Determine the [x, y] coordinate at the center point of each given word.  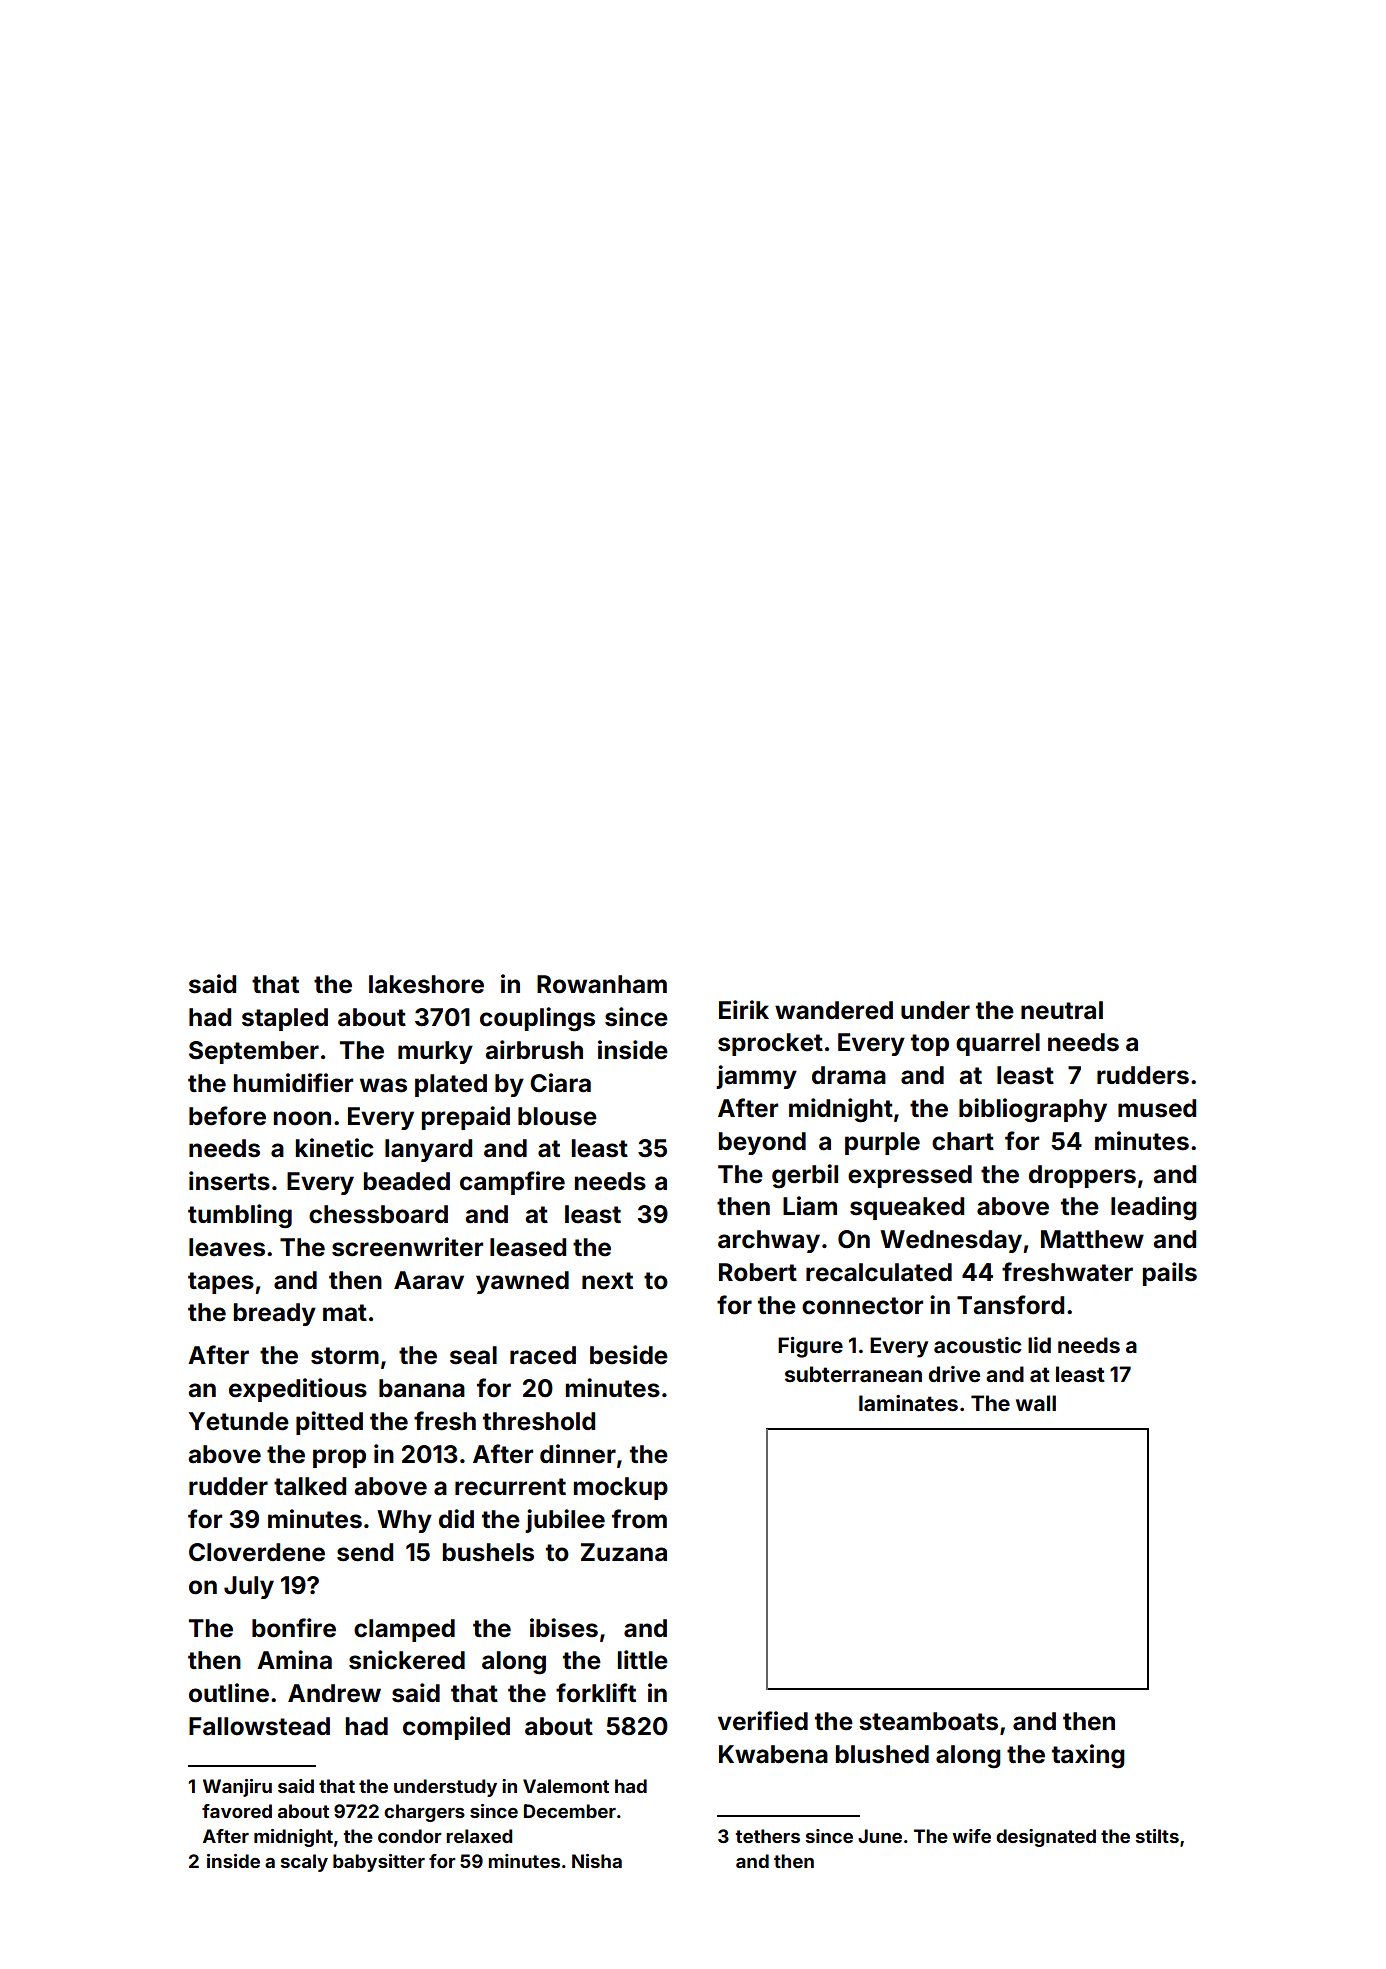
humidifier [293, 1083]
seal [473, 1355]
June [880, 1836]
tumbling [240, 1216]
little [643, 1660]
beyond [762, 1143]
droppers [1082, 1176]
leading [1154, 1208]
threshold [539, 1421]
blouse [557, 1116]
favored [237, 1811]
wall [1036, 1403]
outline [229, 1693]
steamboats [928, 1721]
